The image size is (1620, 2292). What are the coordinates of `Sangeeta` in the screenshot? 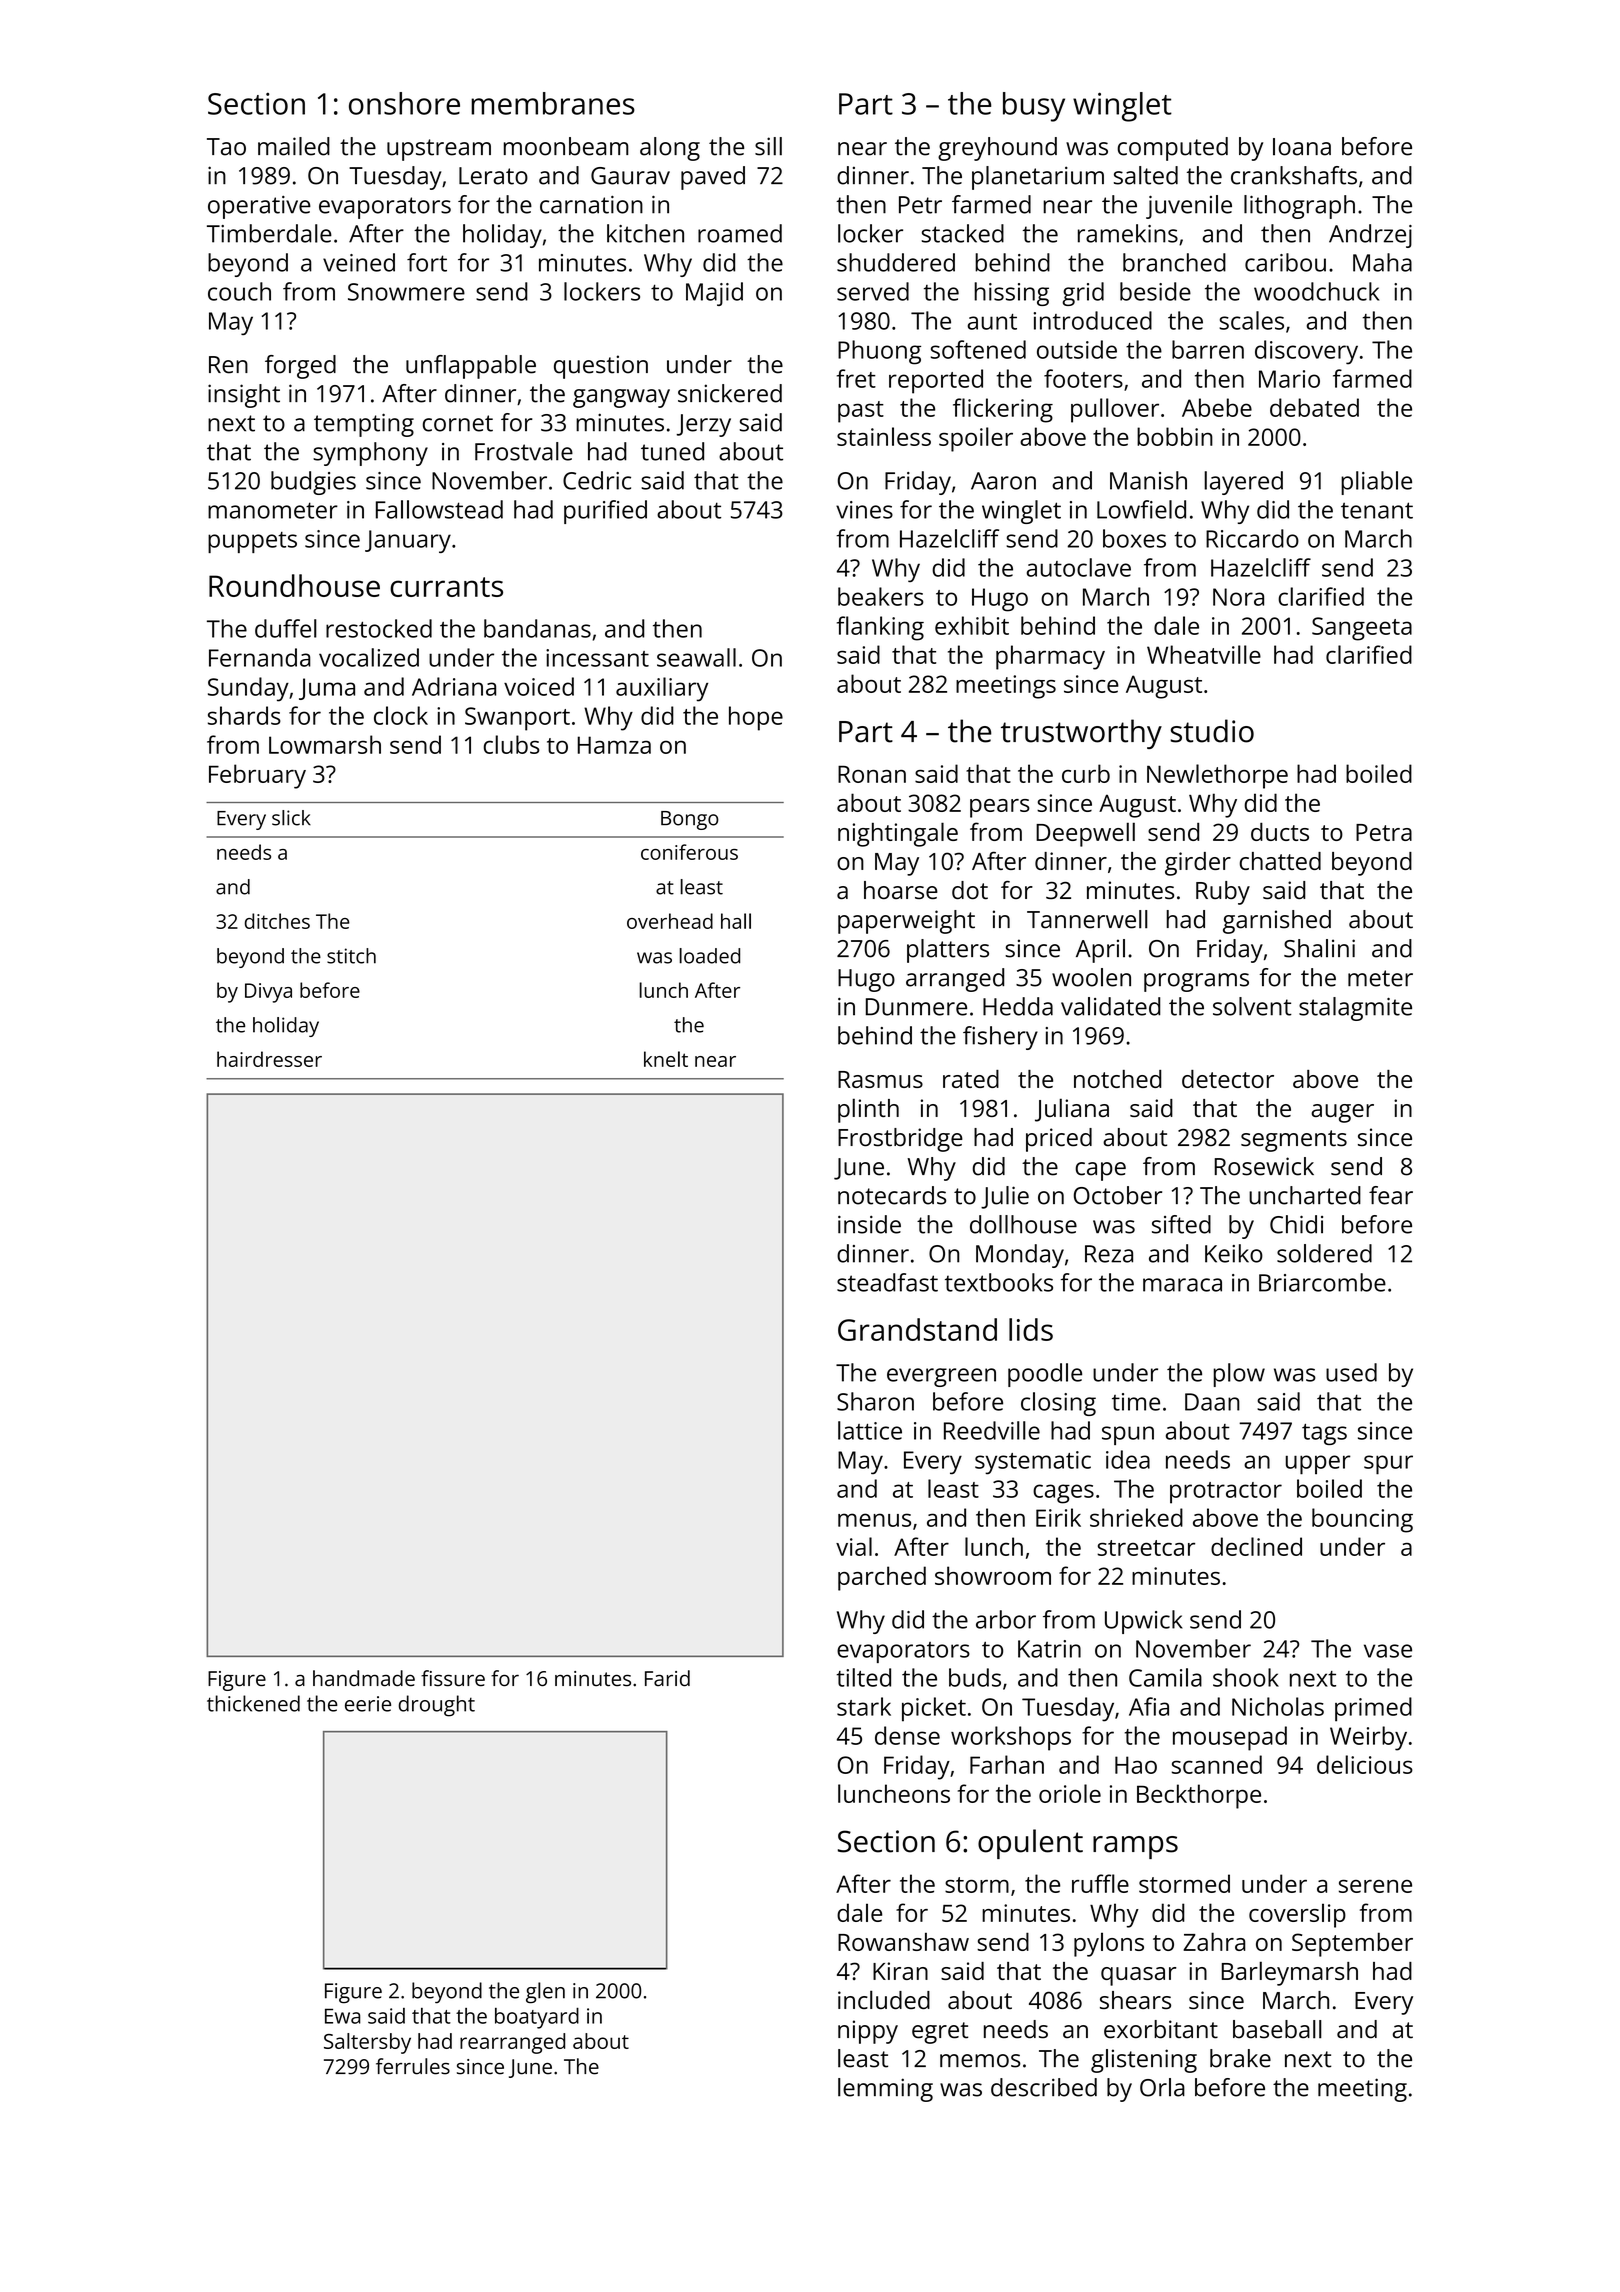 It's located at (1362, 629).
